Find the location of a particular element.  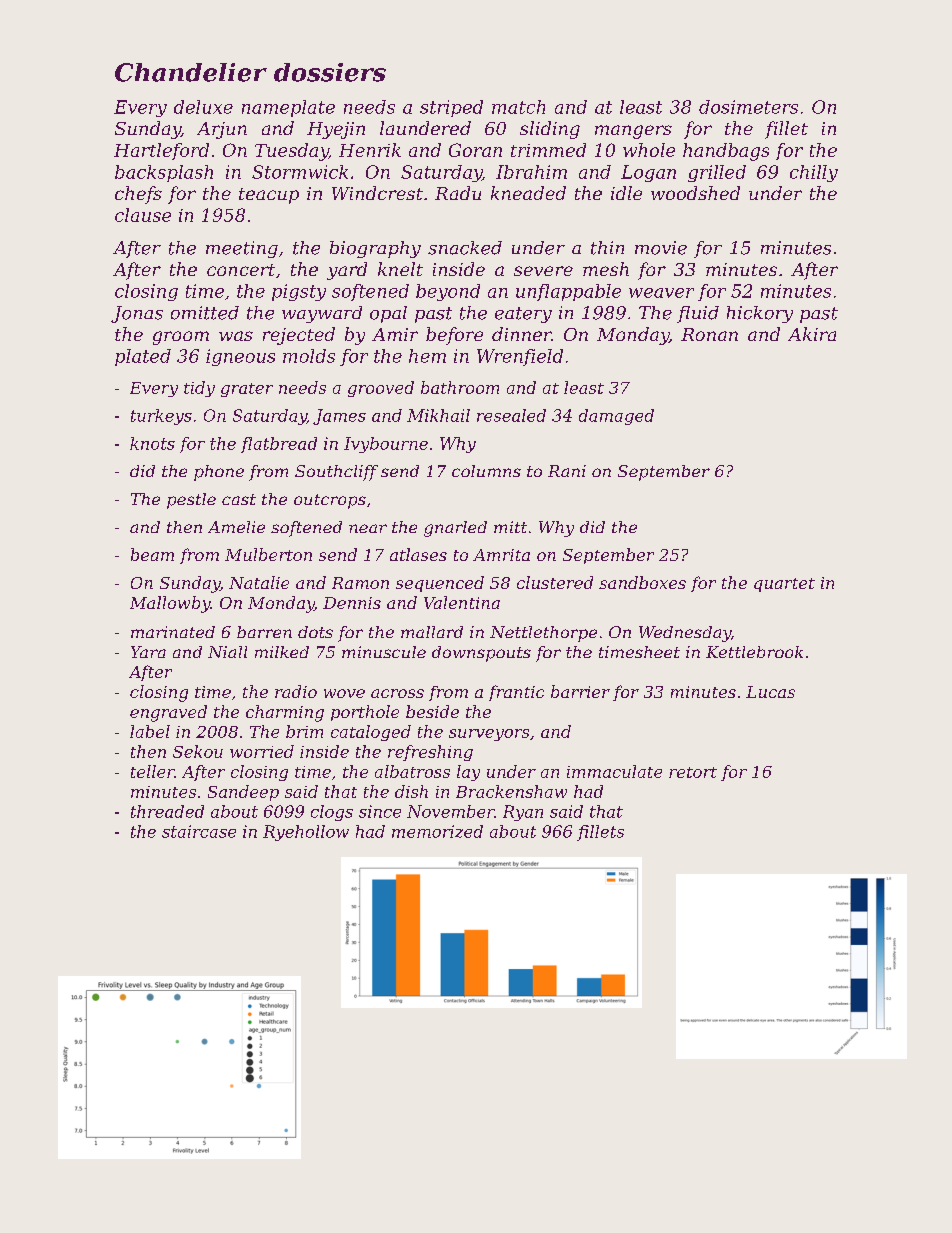

quartet is located at coordinates (784, 585).
